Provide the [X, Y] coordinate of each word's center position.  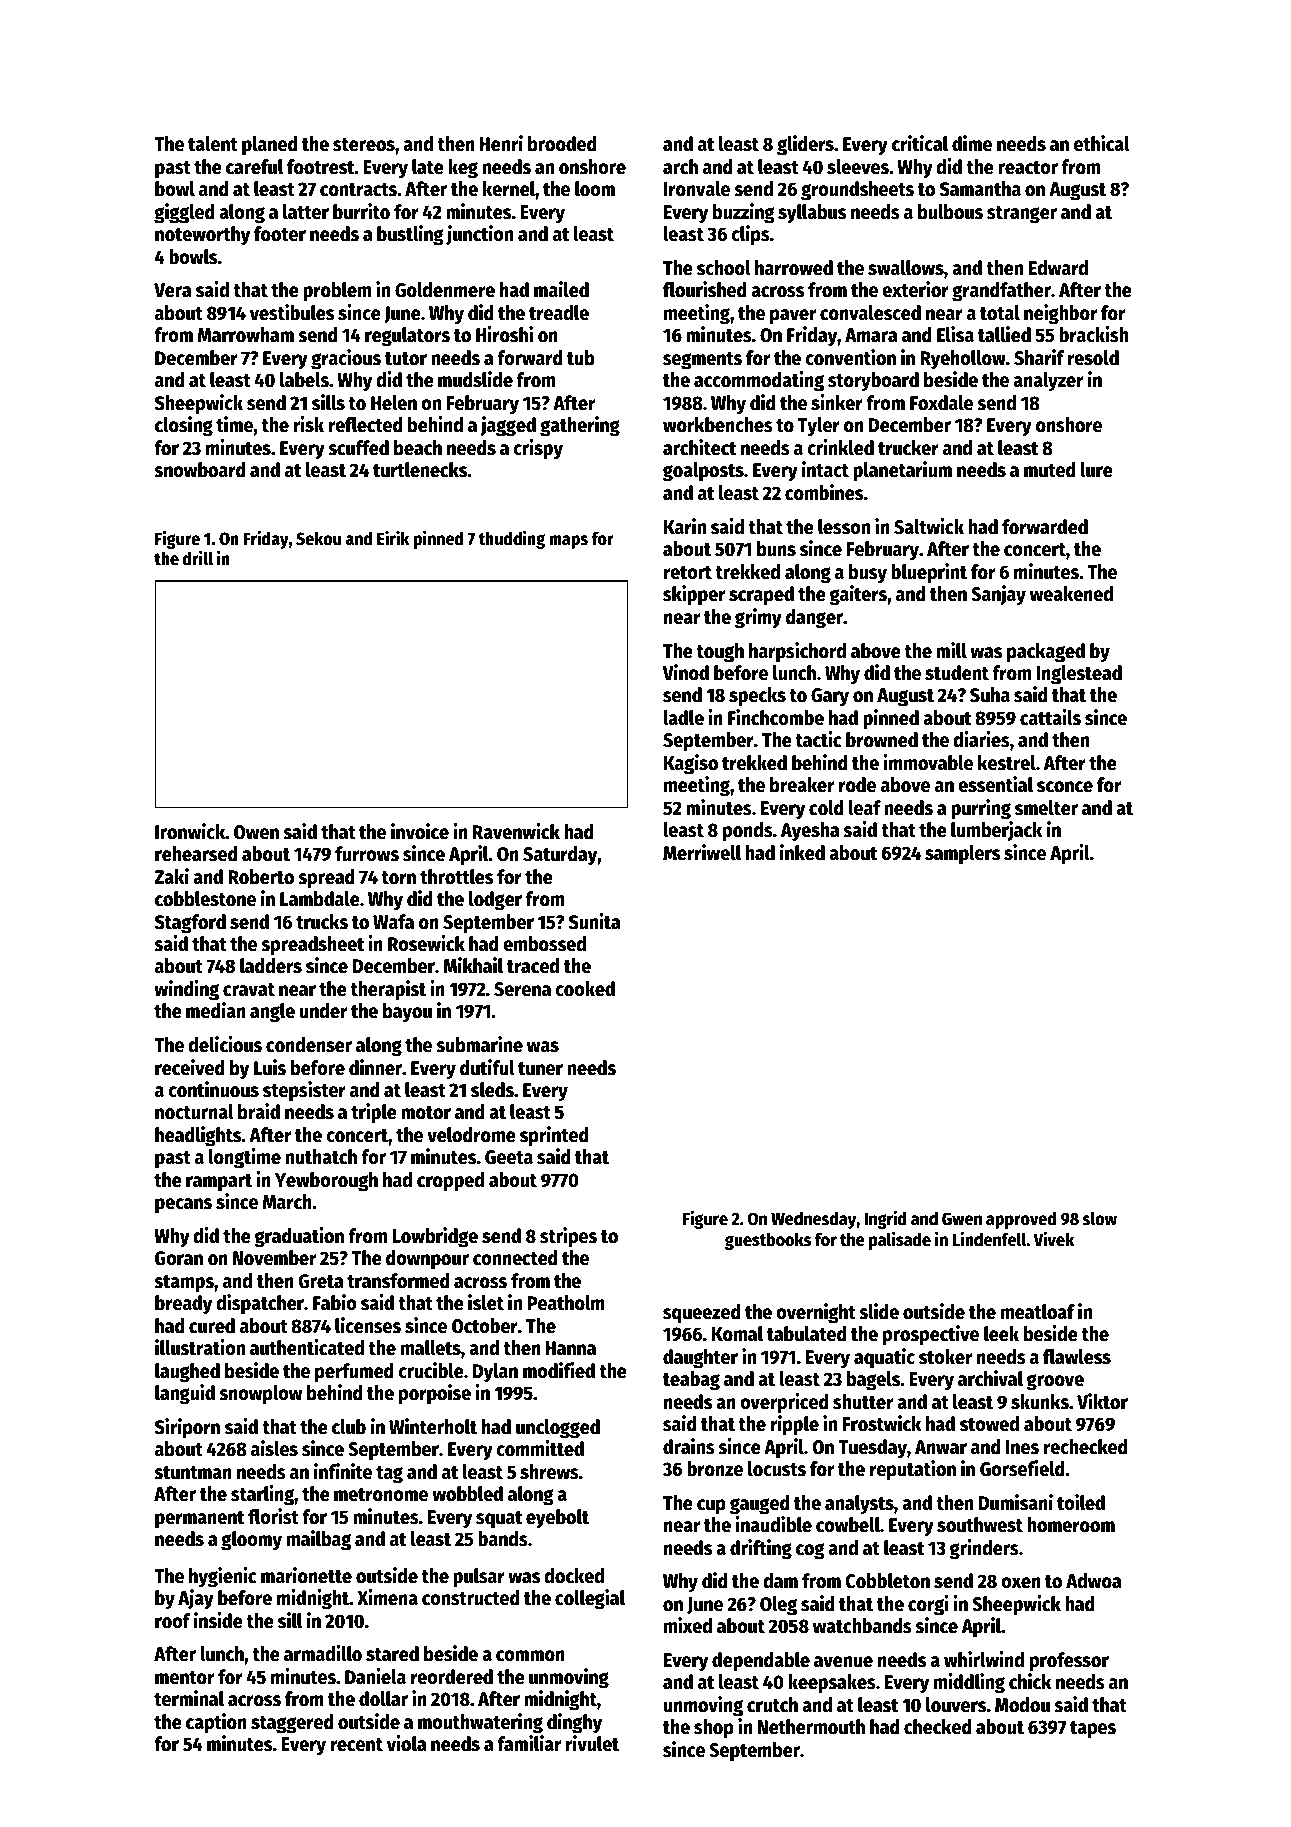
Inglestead [1079, 675]
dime [972, 143]
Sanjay [998, 595]
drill [198, 558]
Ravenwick [516, 831]
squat [499, 1520]
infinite [343, 1471]
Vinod [686, 672]
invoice [420, 831]
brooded [562, 144]
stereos [364, 145]
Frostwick [882, 1423]
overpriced [784, 1403]
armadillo [323, 1653]
